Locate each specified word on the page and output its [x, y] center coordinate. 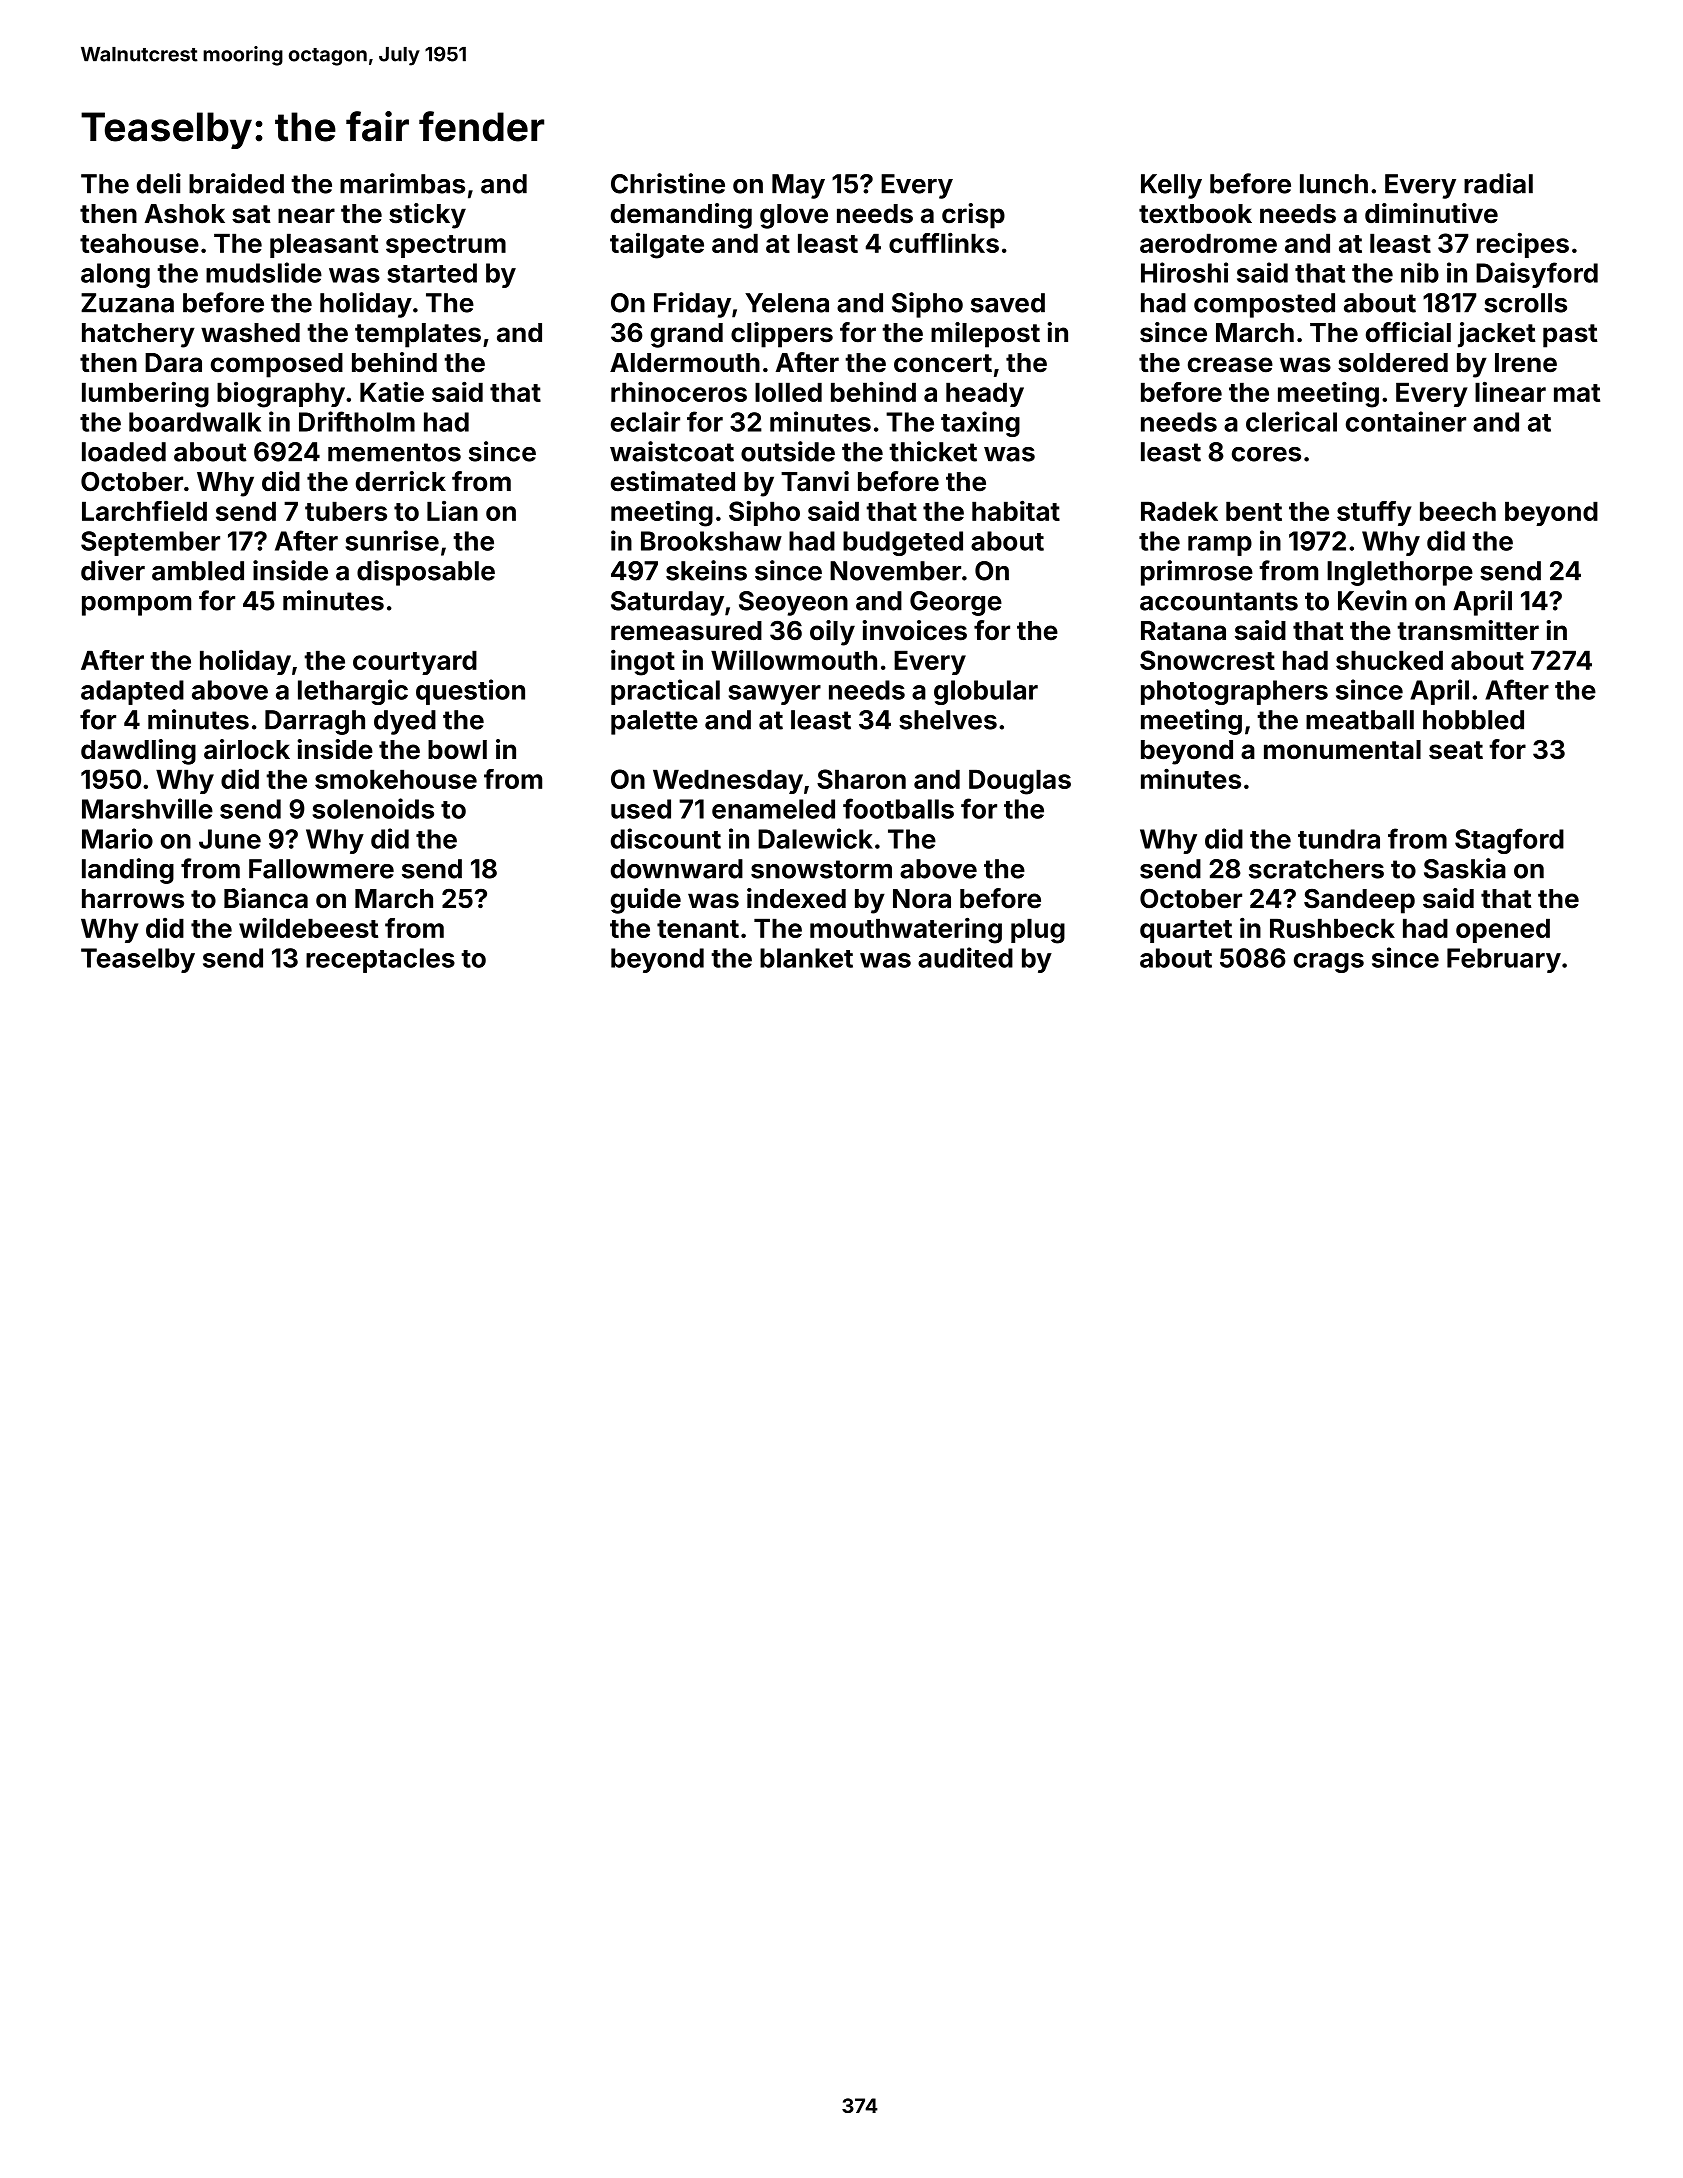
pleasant [324, 245]
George [956, 603]
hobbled [1473, 720]
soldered [1393, 363]
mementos [394, 452]
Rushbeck [1332, 928]
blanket [806, 958]
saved [1008, 303]
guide [646, 901]
